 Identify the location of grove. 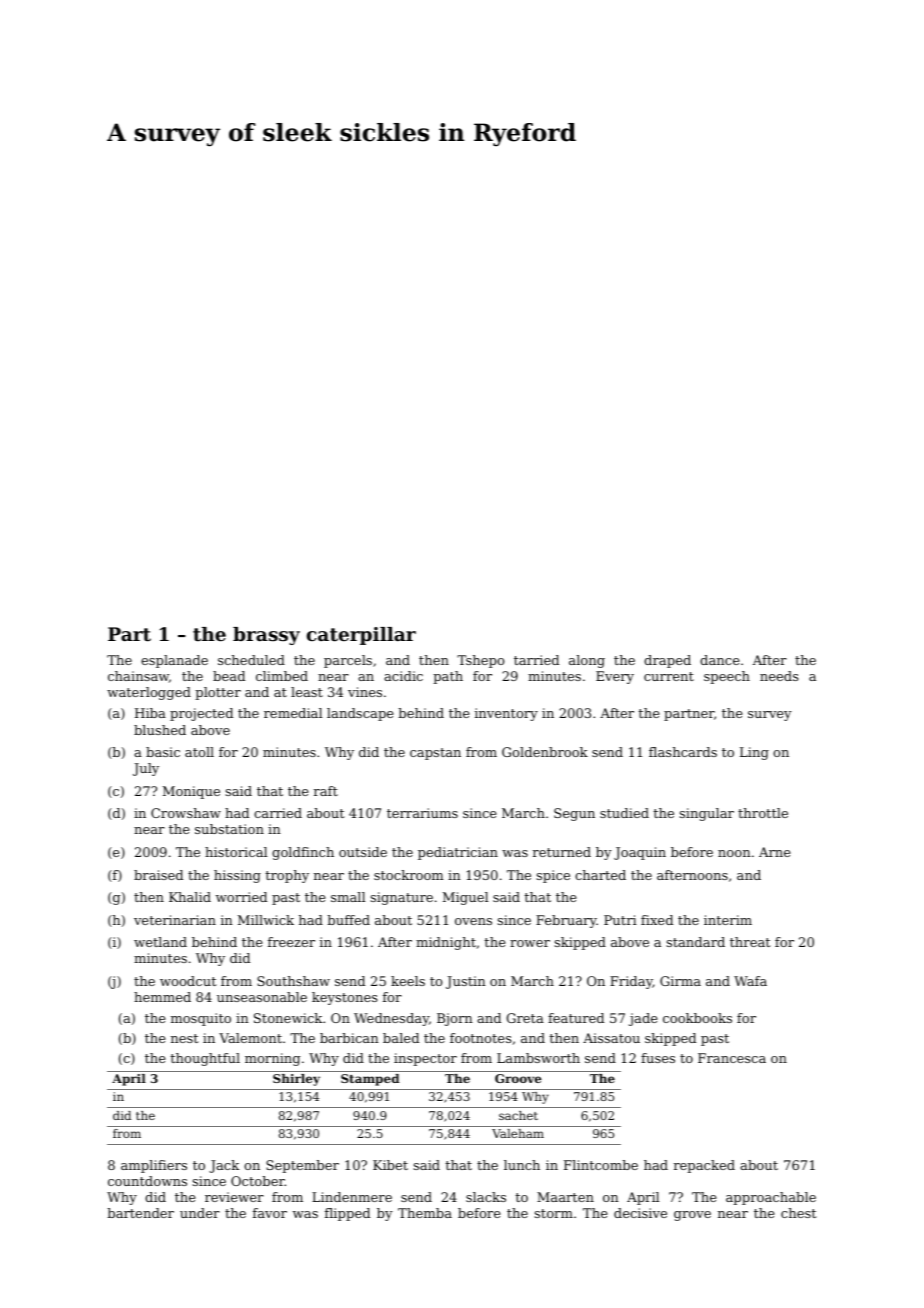
(692, 1216).
